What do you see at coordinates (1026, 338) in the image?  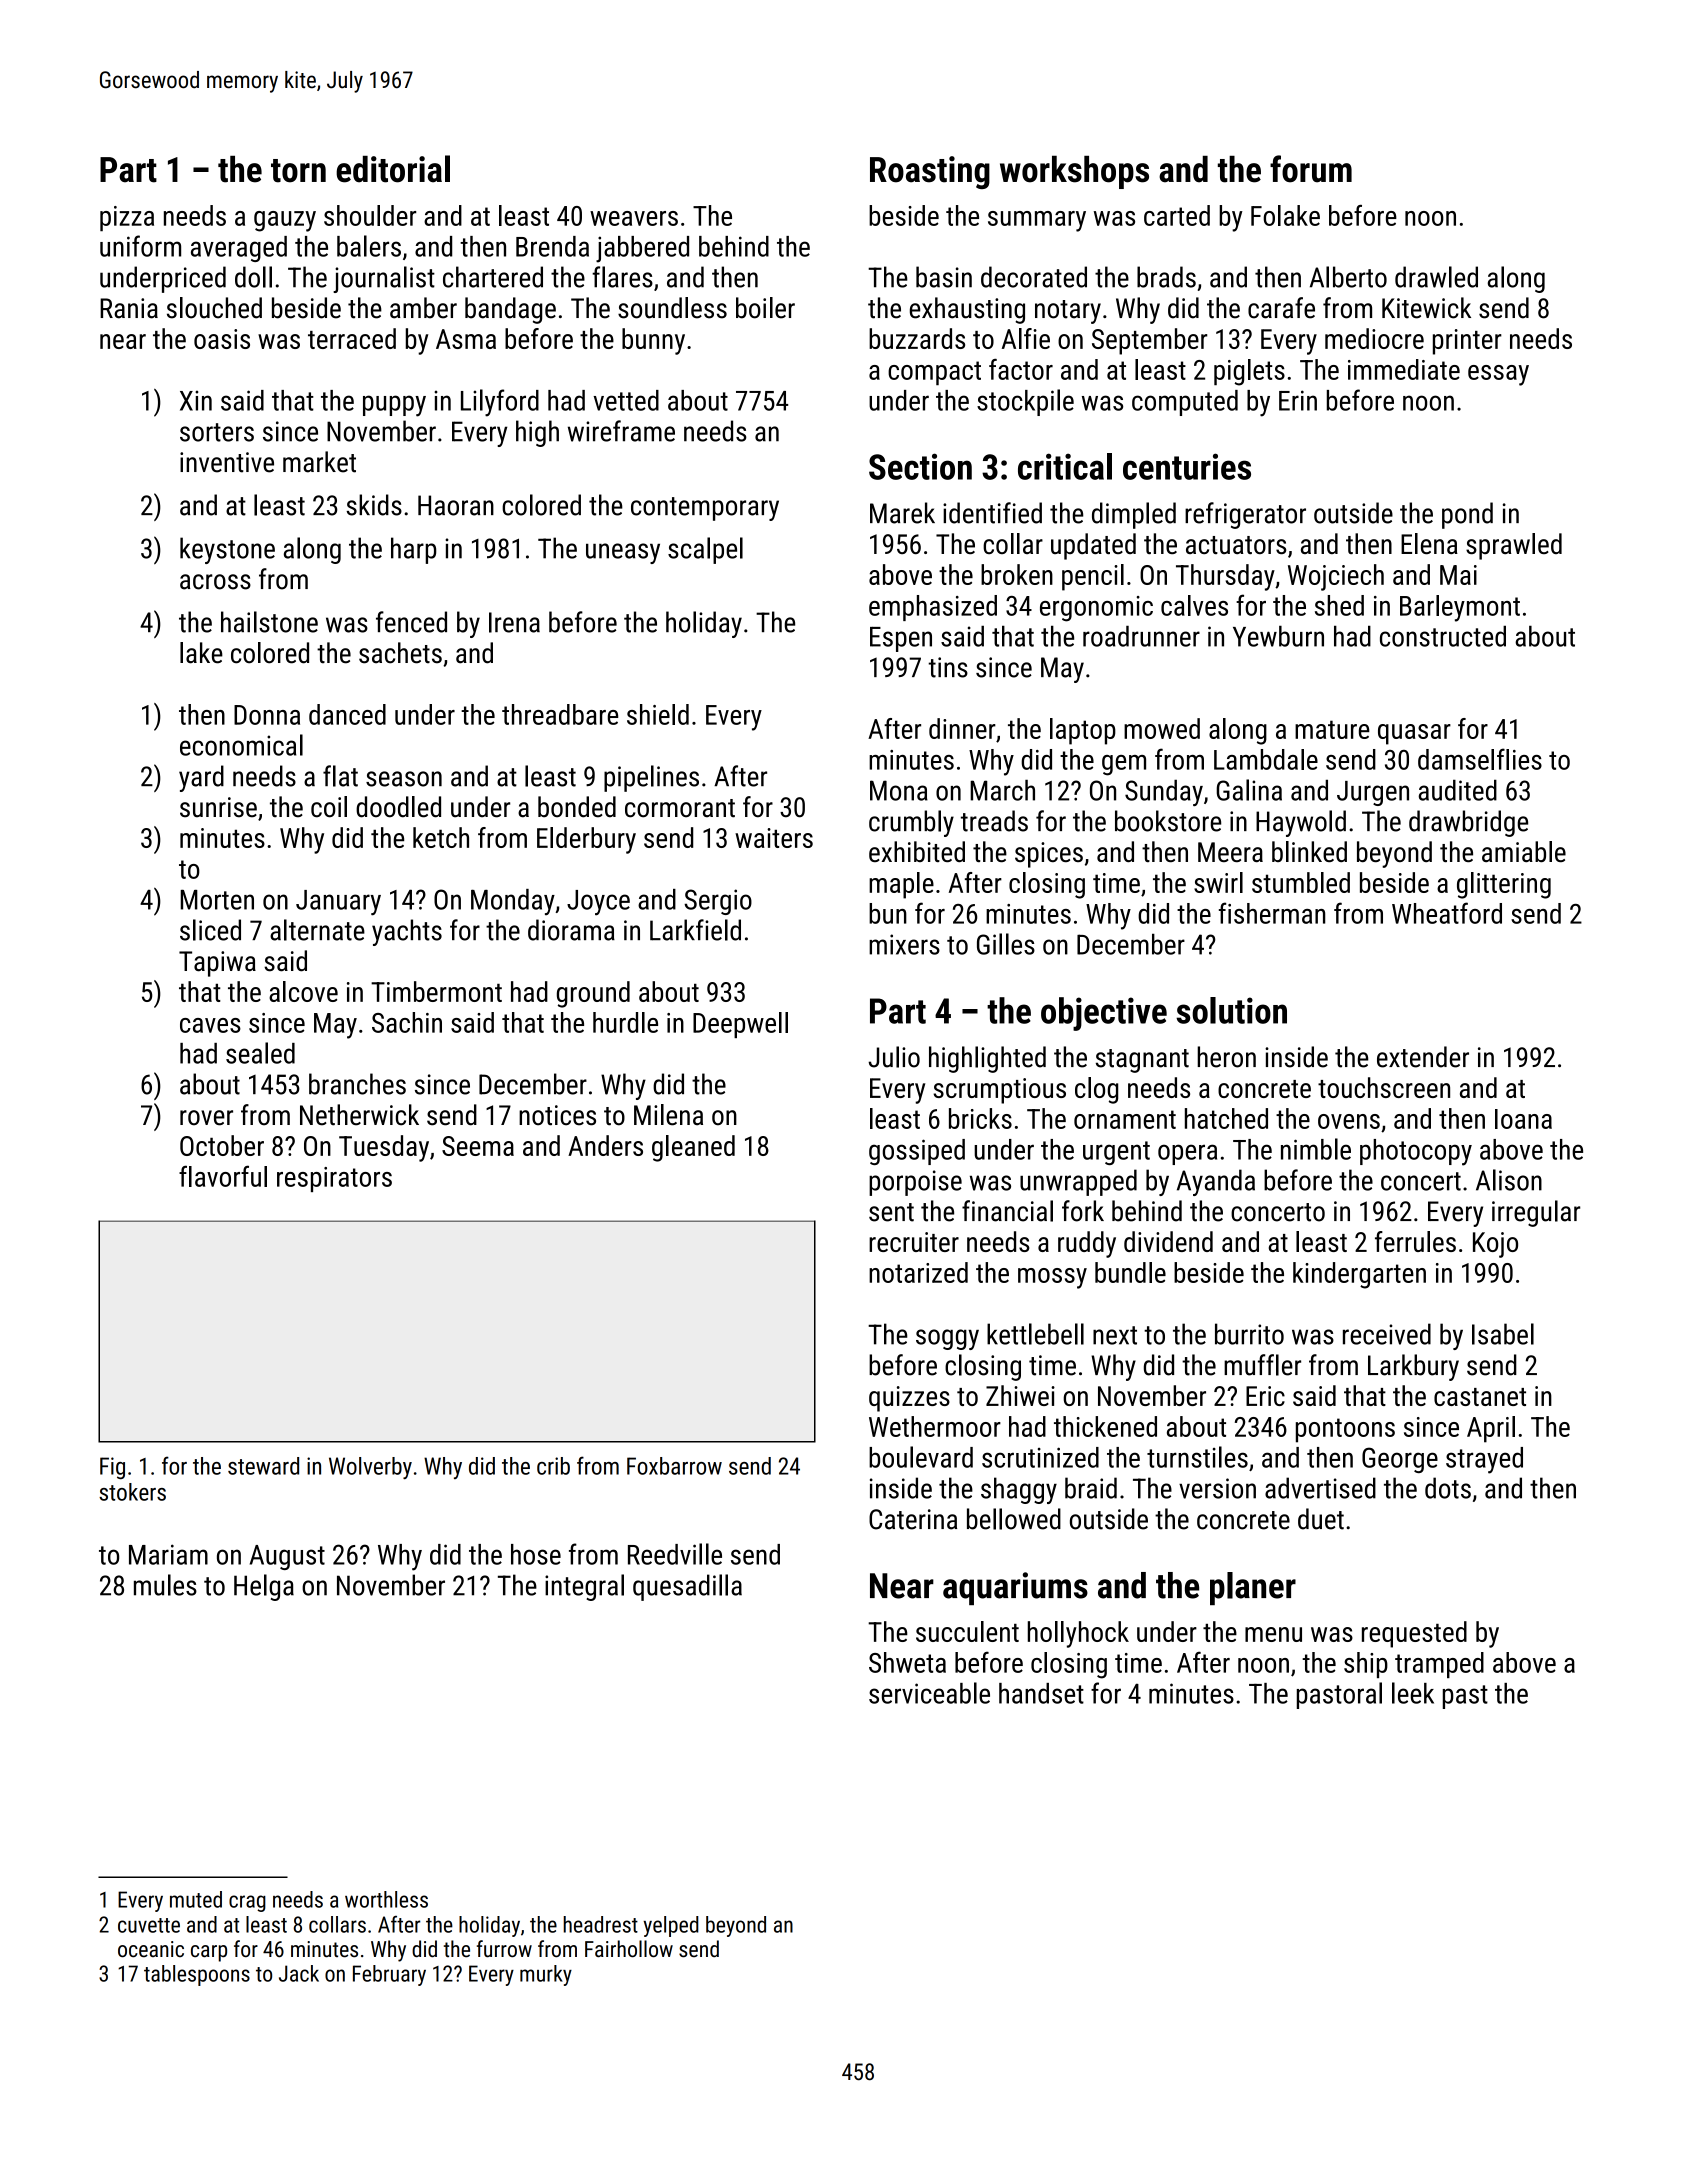 I see `Alfie` at bounding box center [1026, 338].
